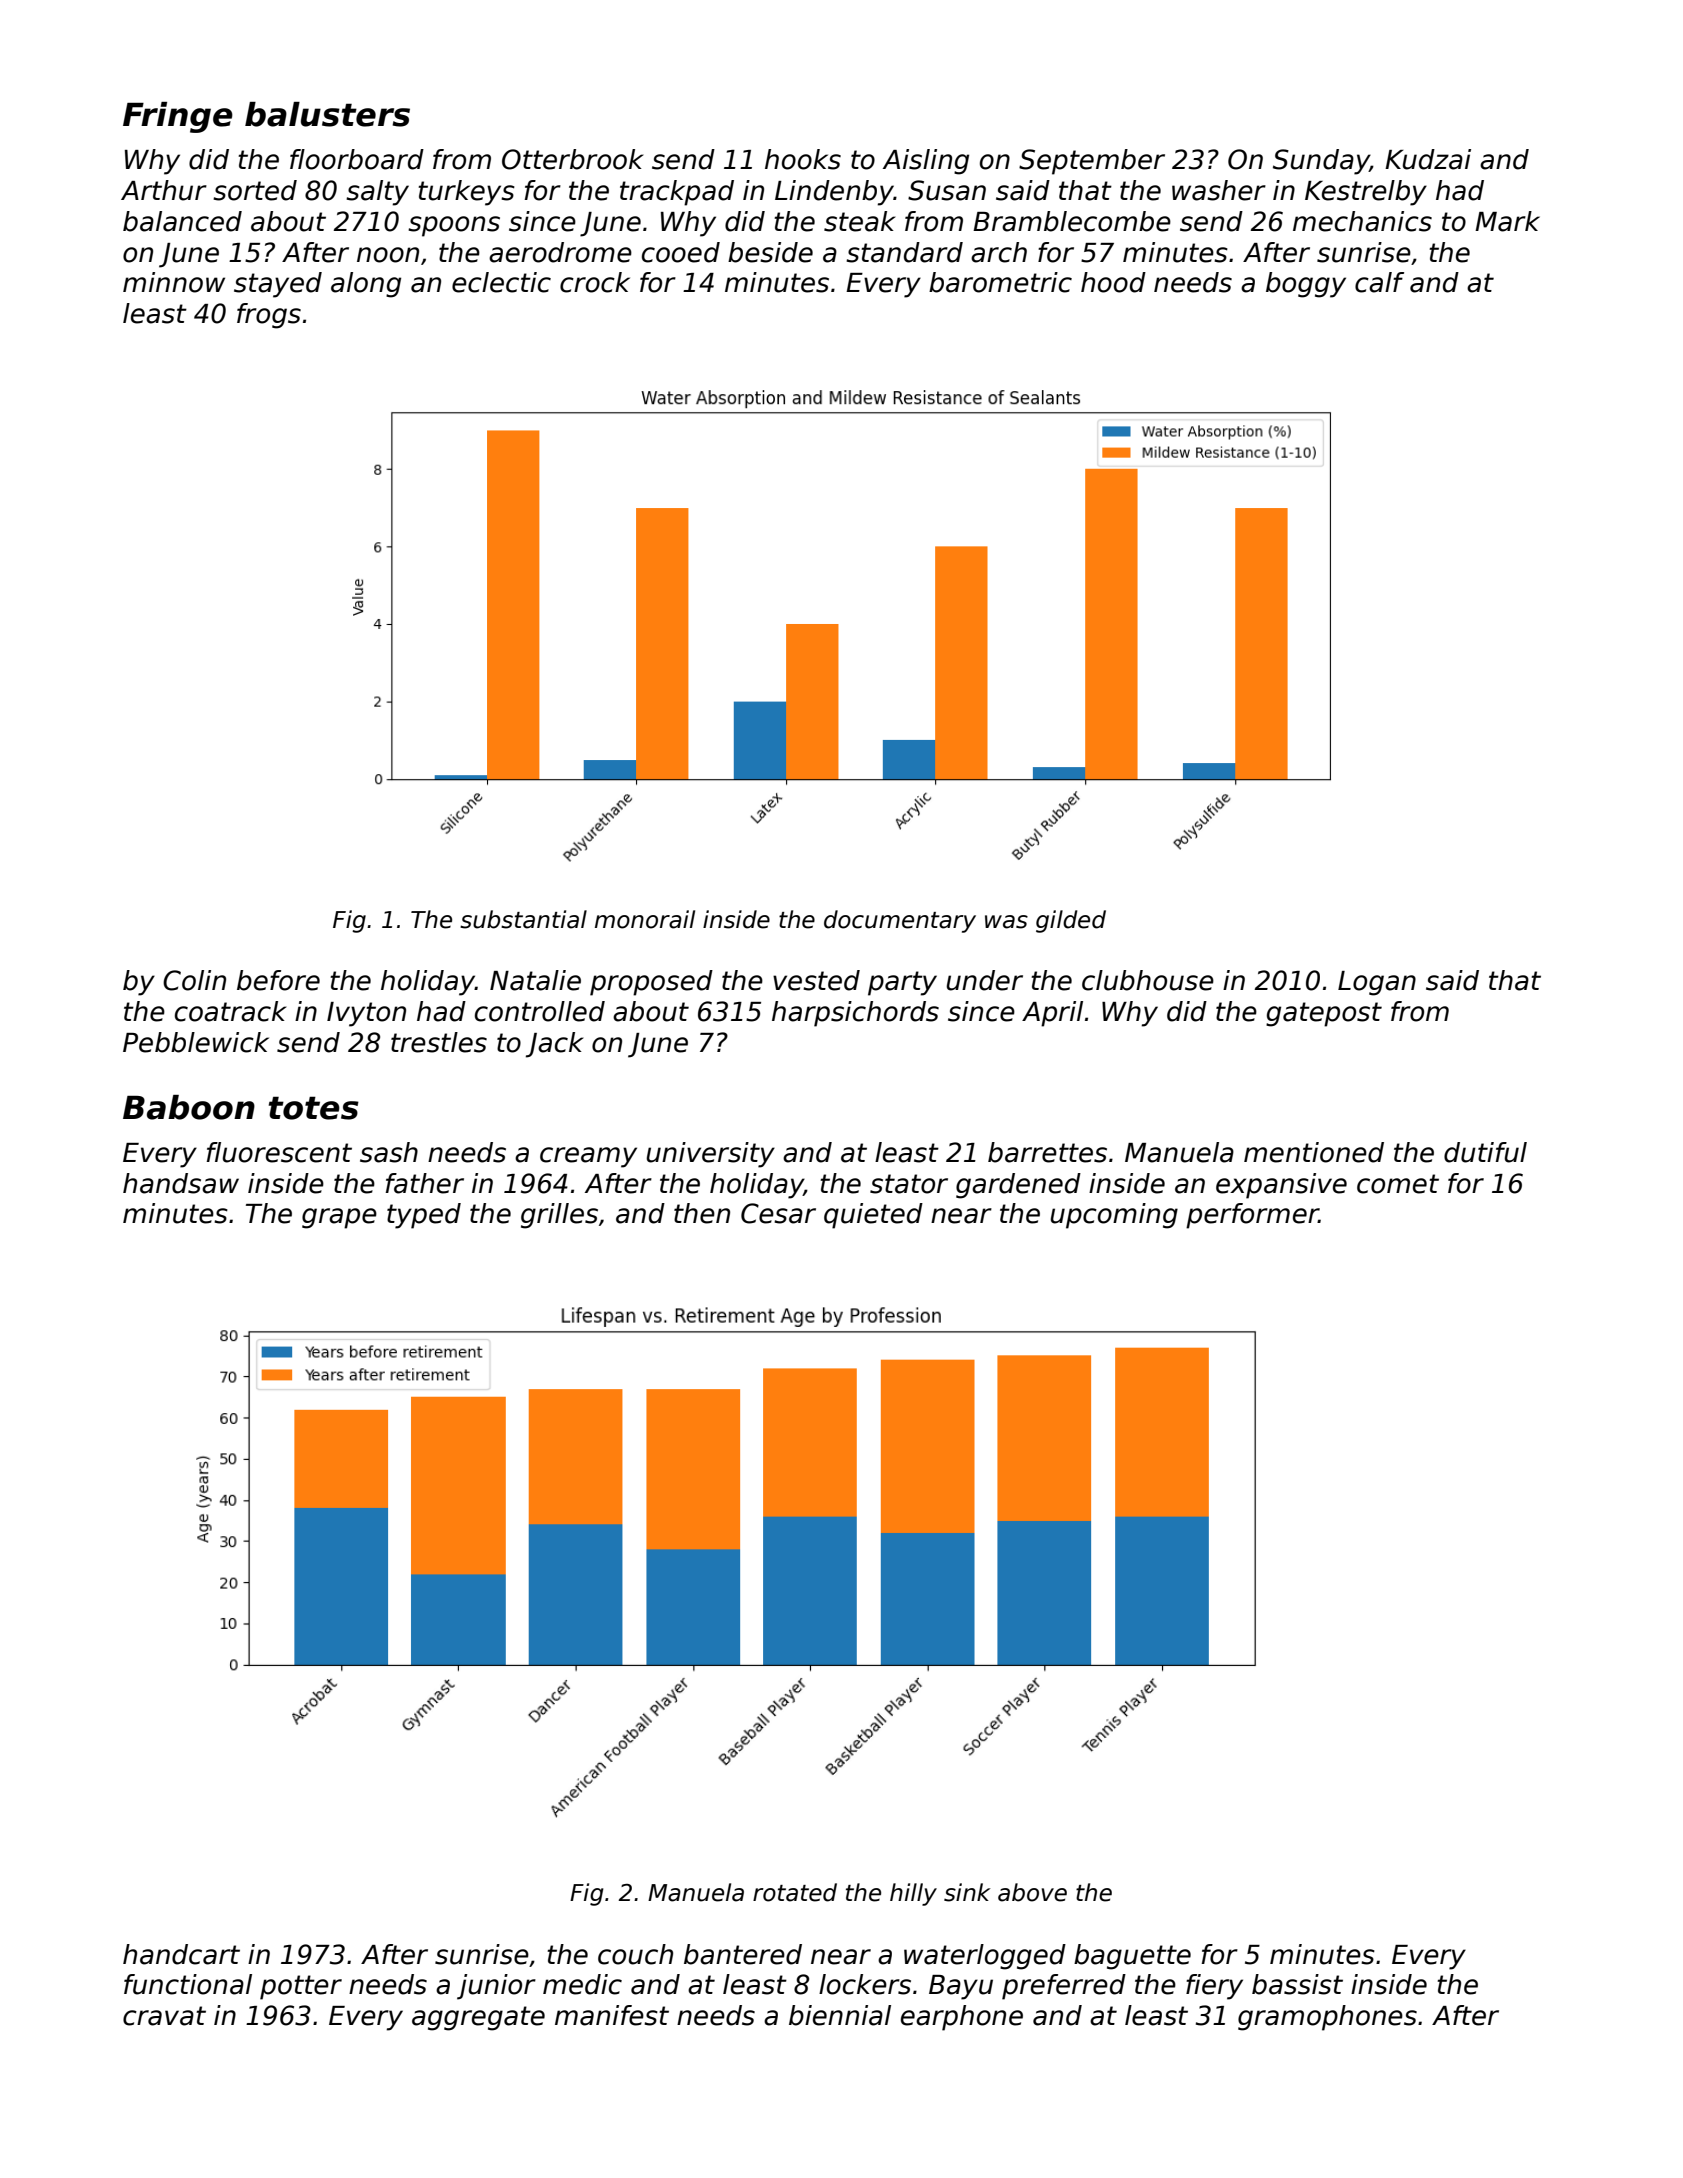  I want to click on Logan, so click(1377, 983).
